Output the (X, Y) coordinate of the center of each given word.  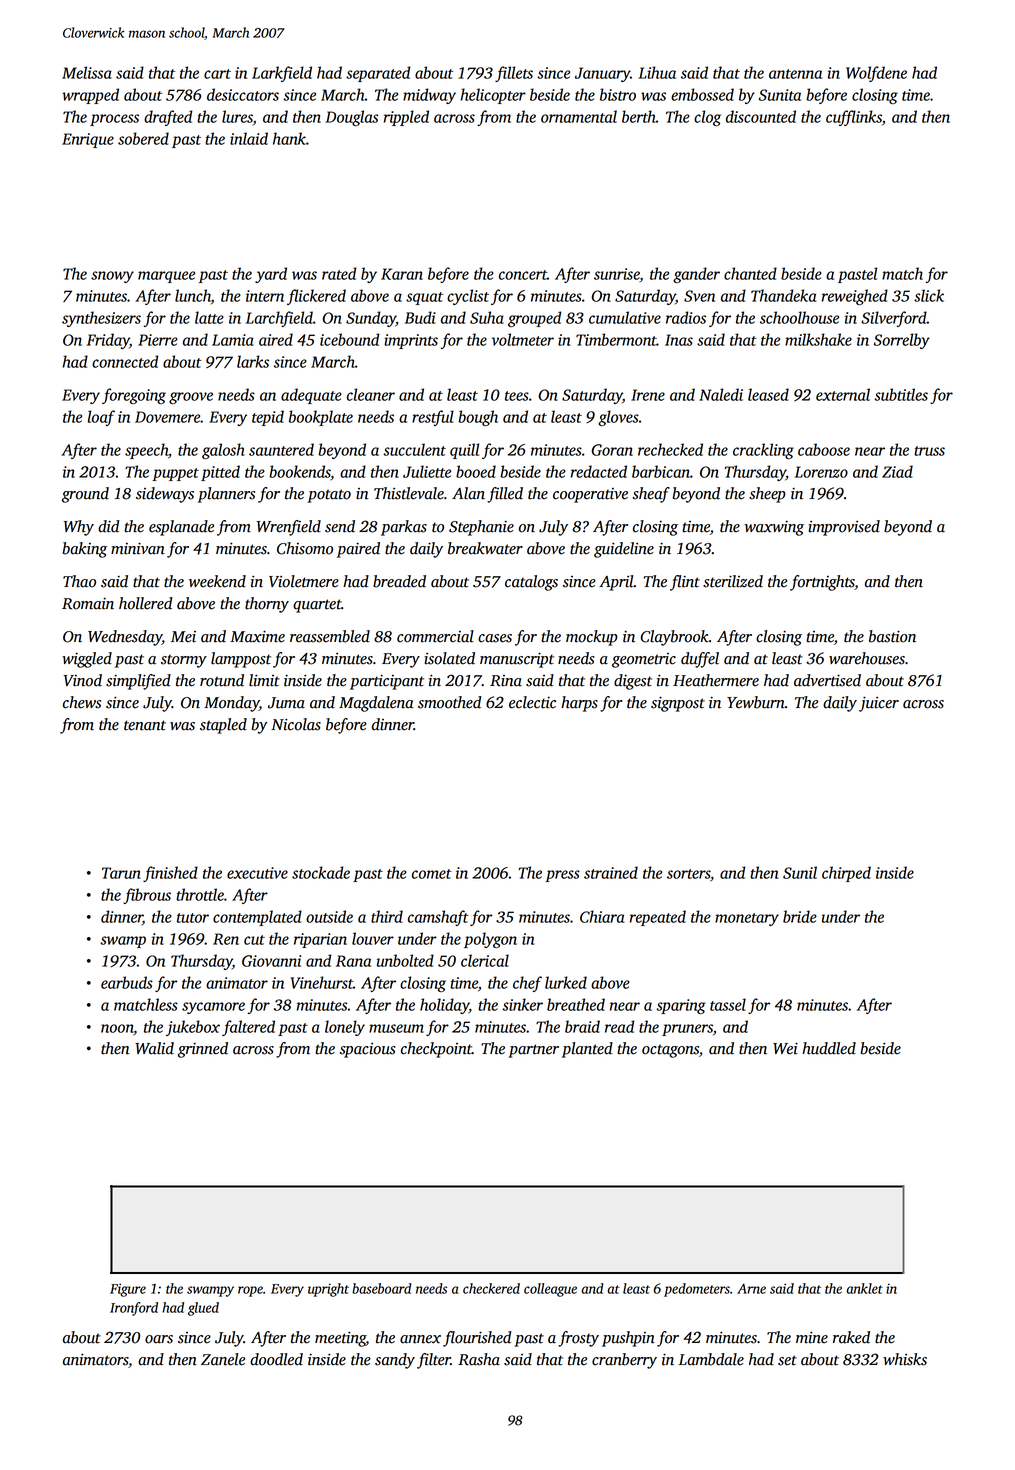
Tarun (121, 873)
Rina (506, 681)
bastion (892, 636)
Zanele (223, 1359)
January (602, 74)
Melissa (87, 72)
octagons (670, 1051)
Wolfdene (876, 74)
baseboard (382, 1288)
